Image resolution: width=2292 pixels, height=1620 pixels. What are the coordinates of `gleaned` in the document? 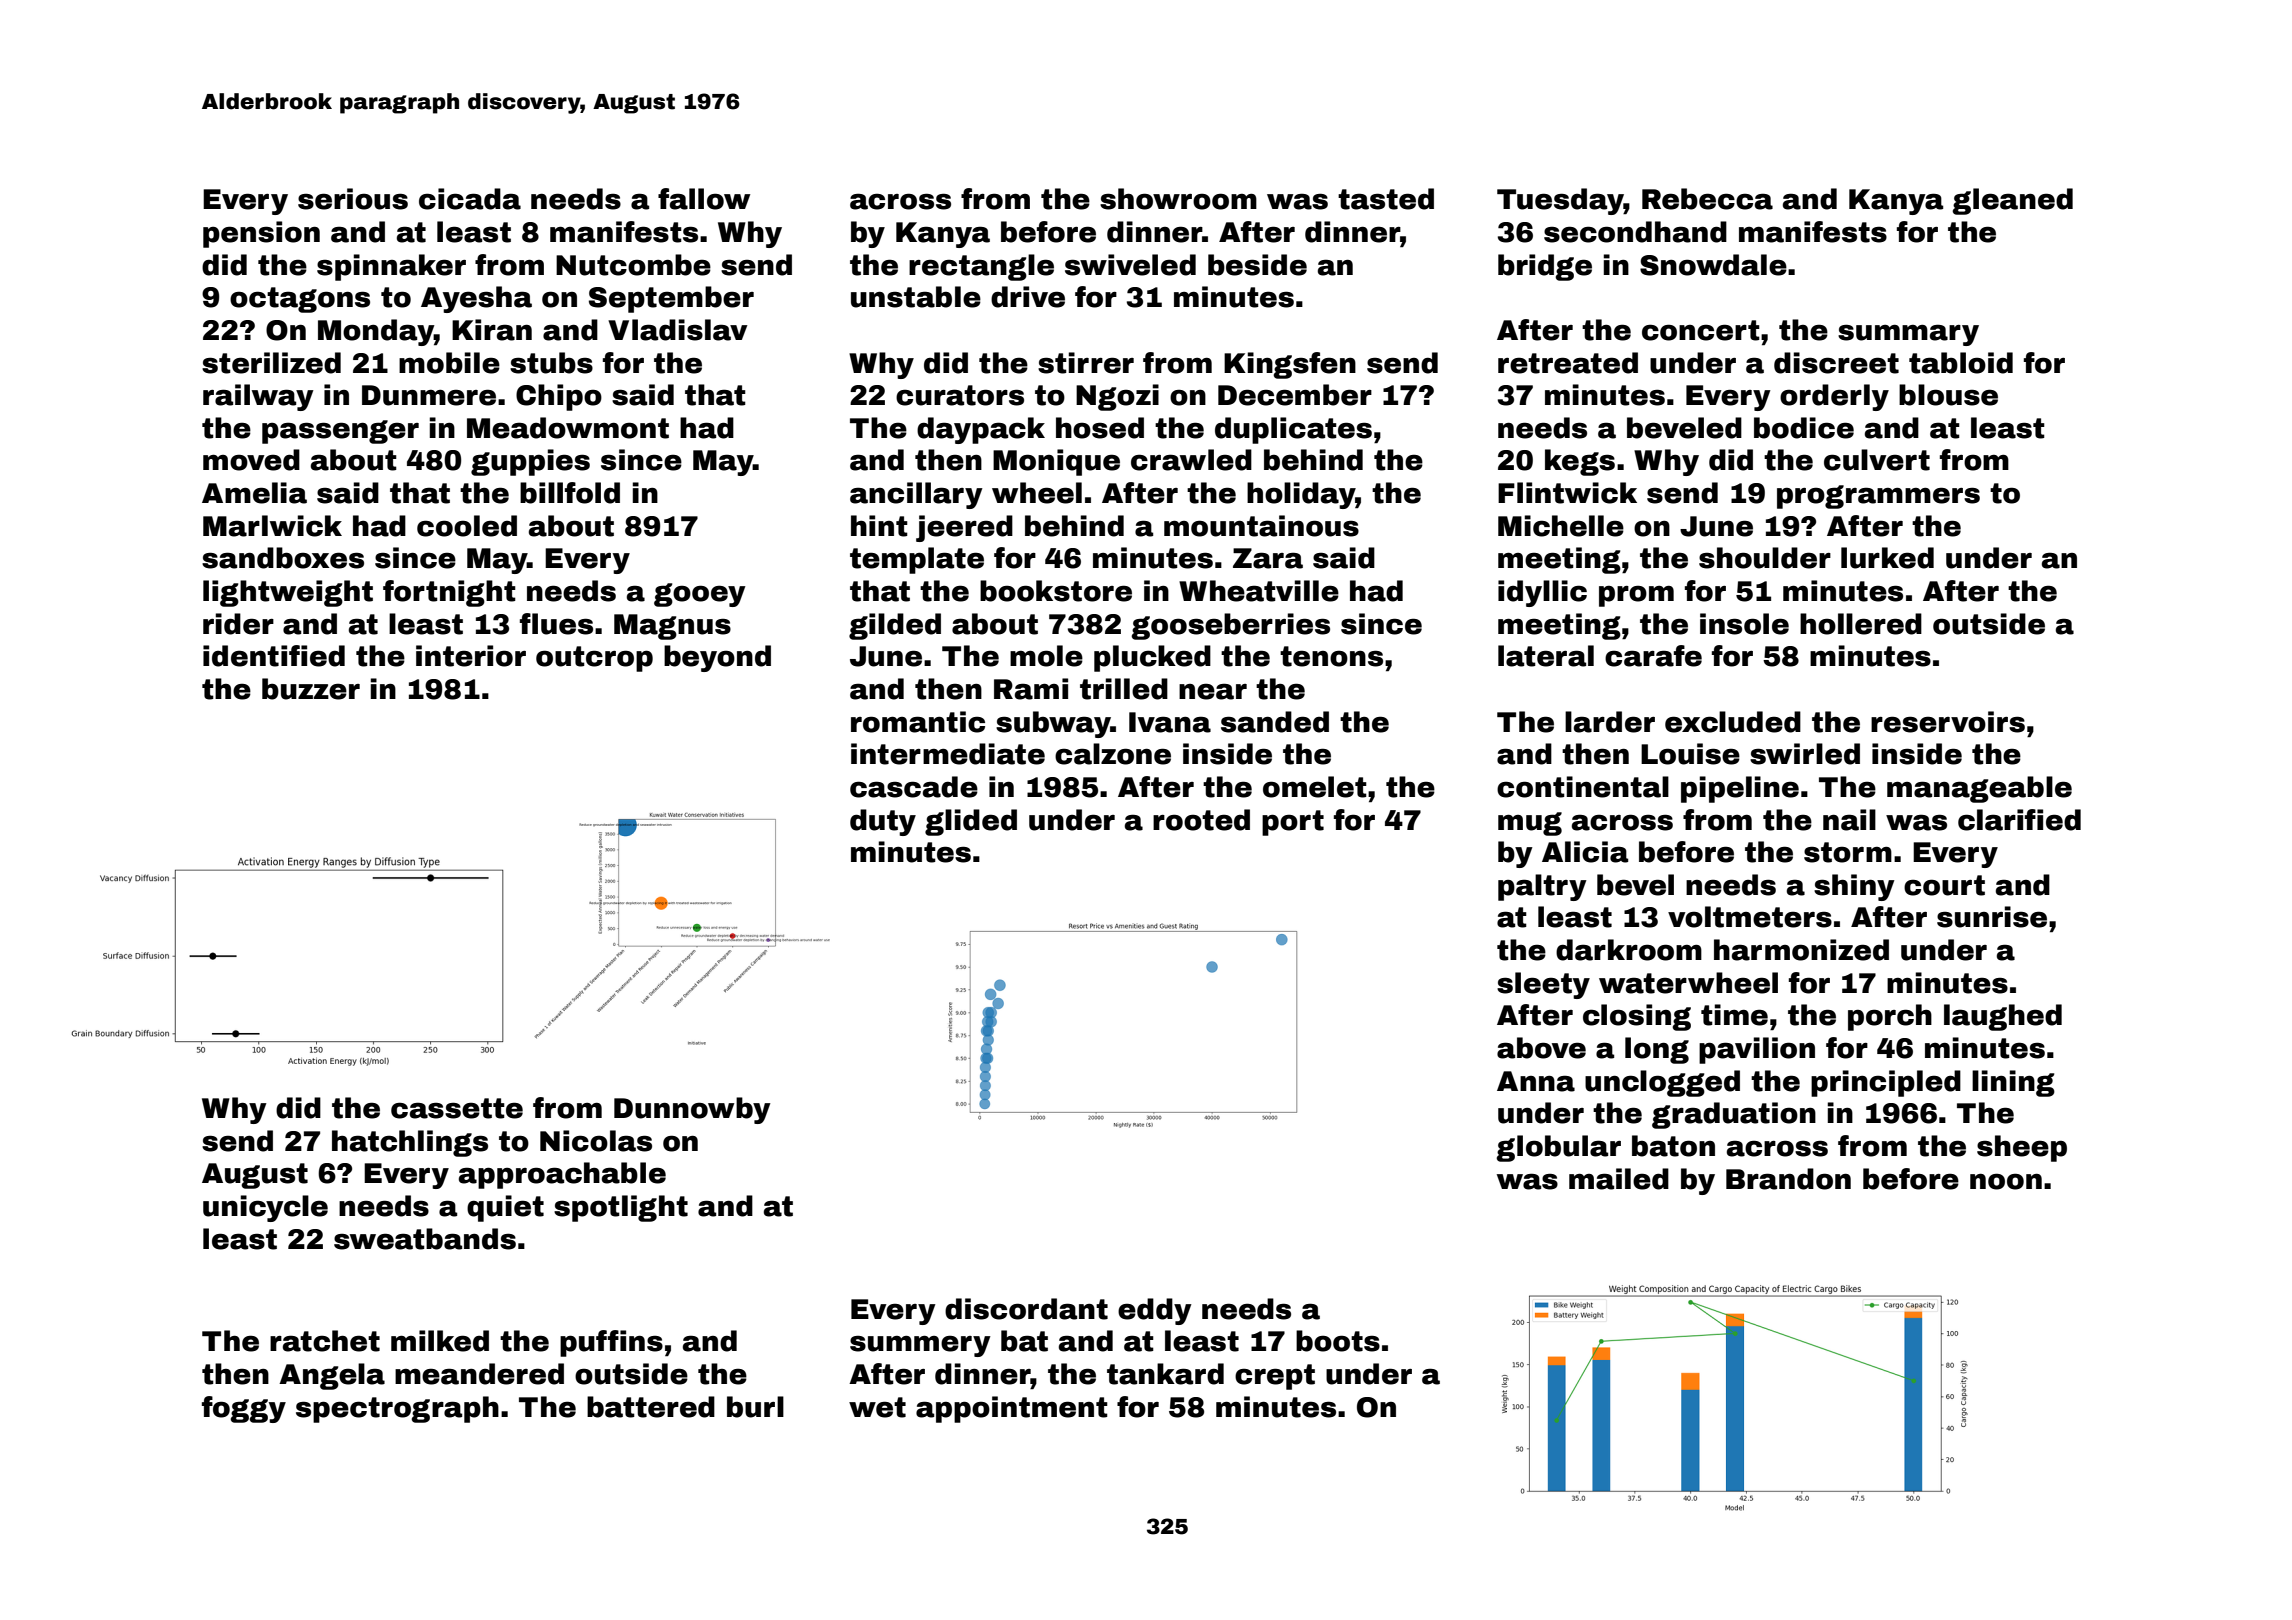 It's located at (2012, 201).
